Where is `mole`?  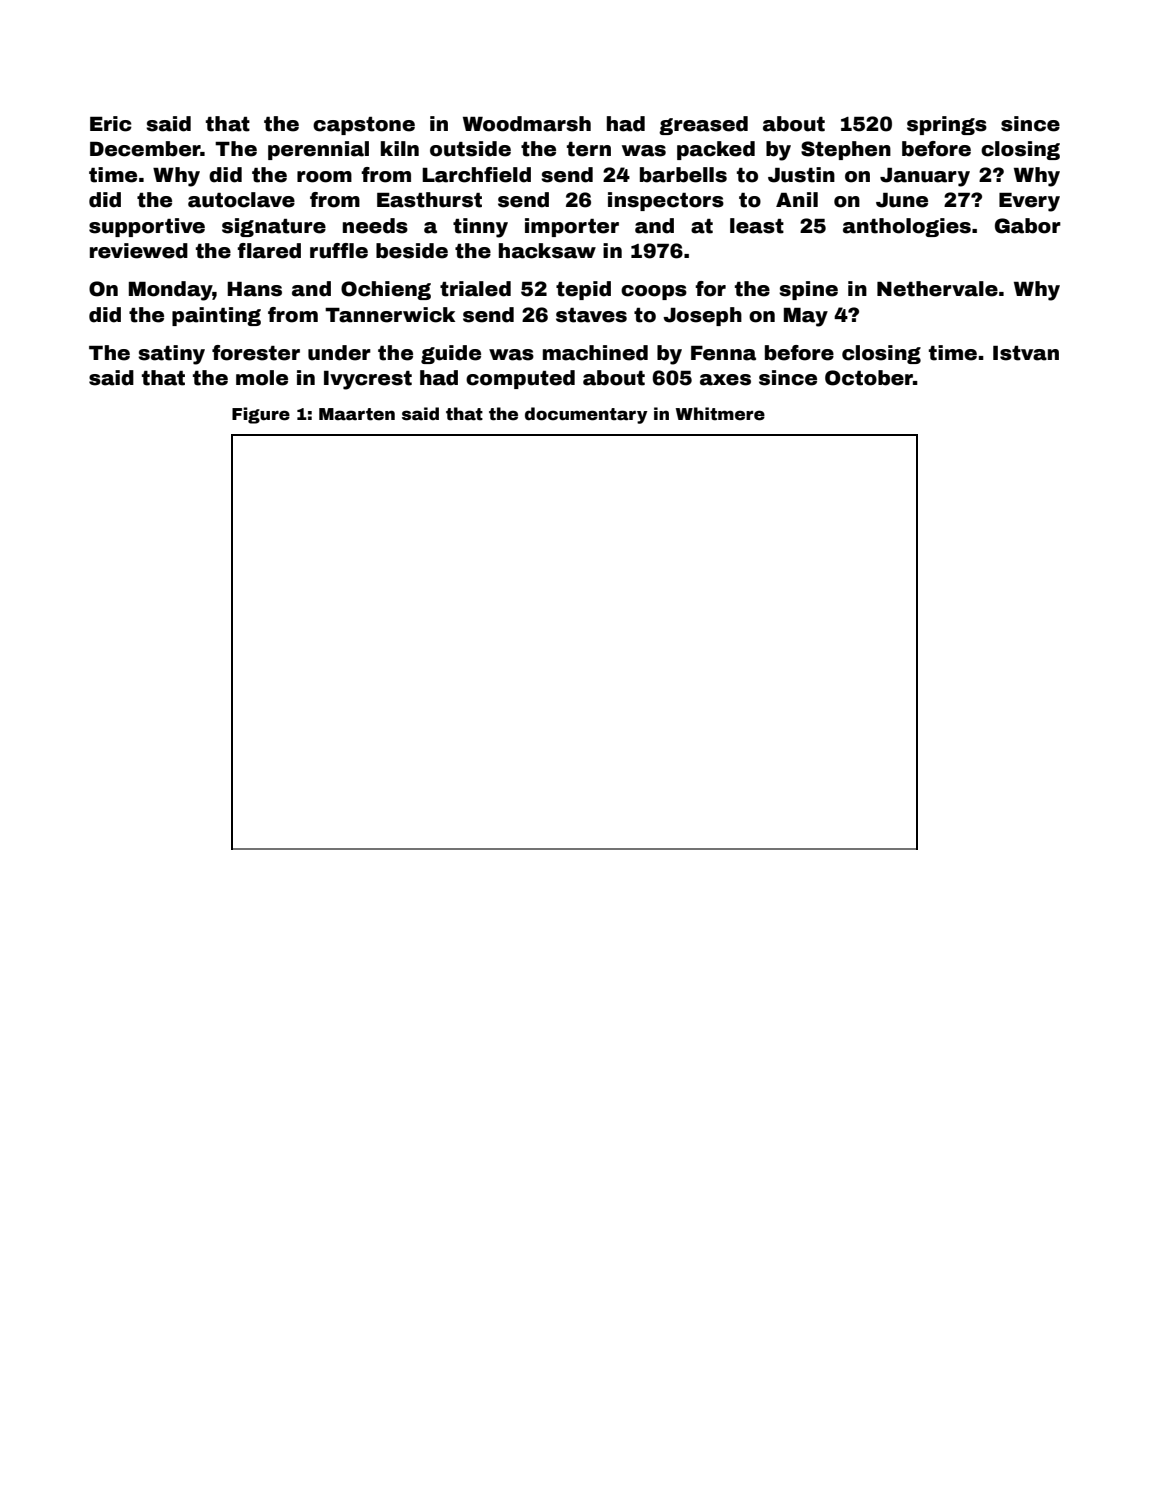 mole is located at coordinates (262, 378).
